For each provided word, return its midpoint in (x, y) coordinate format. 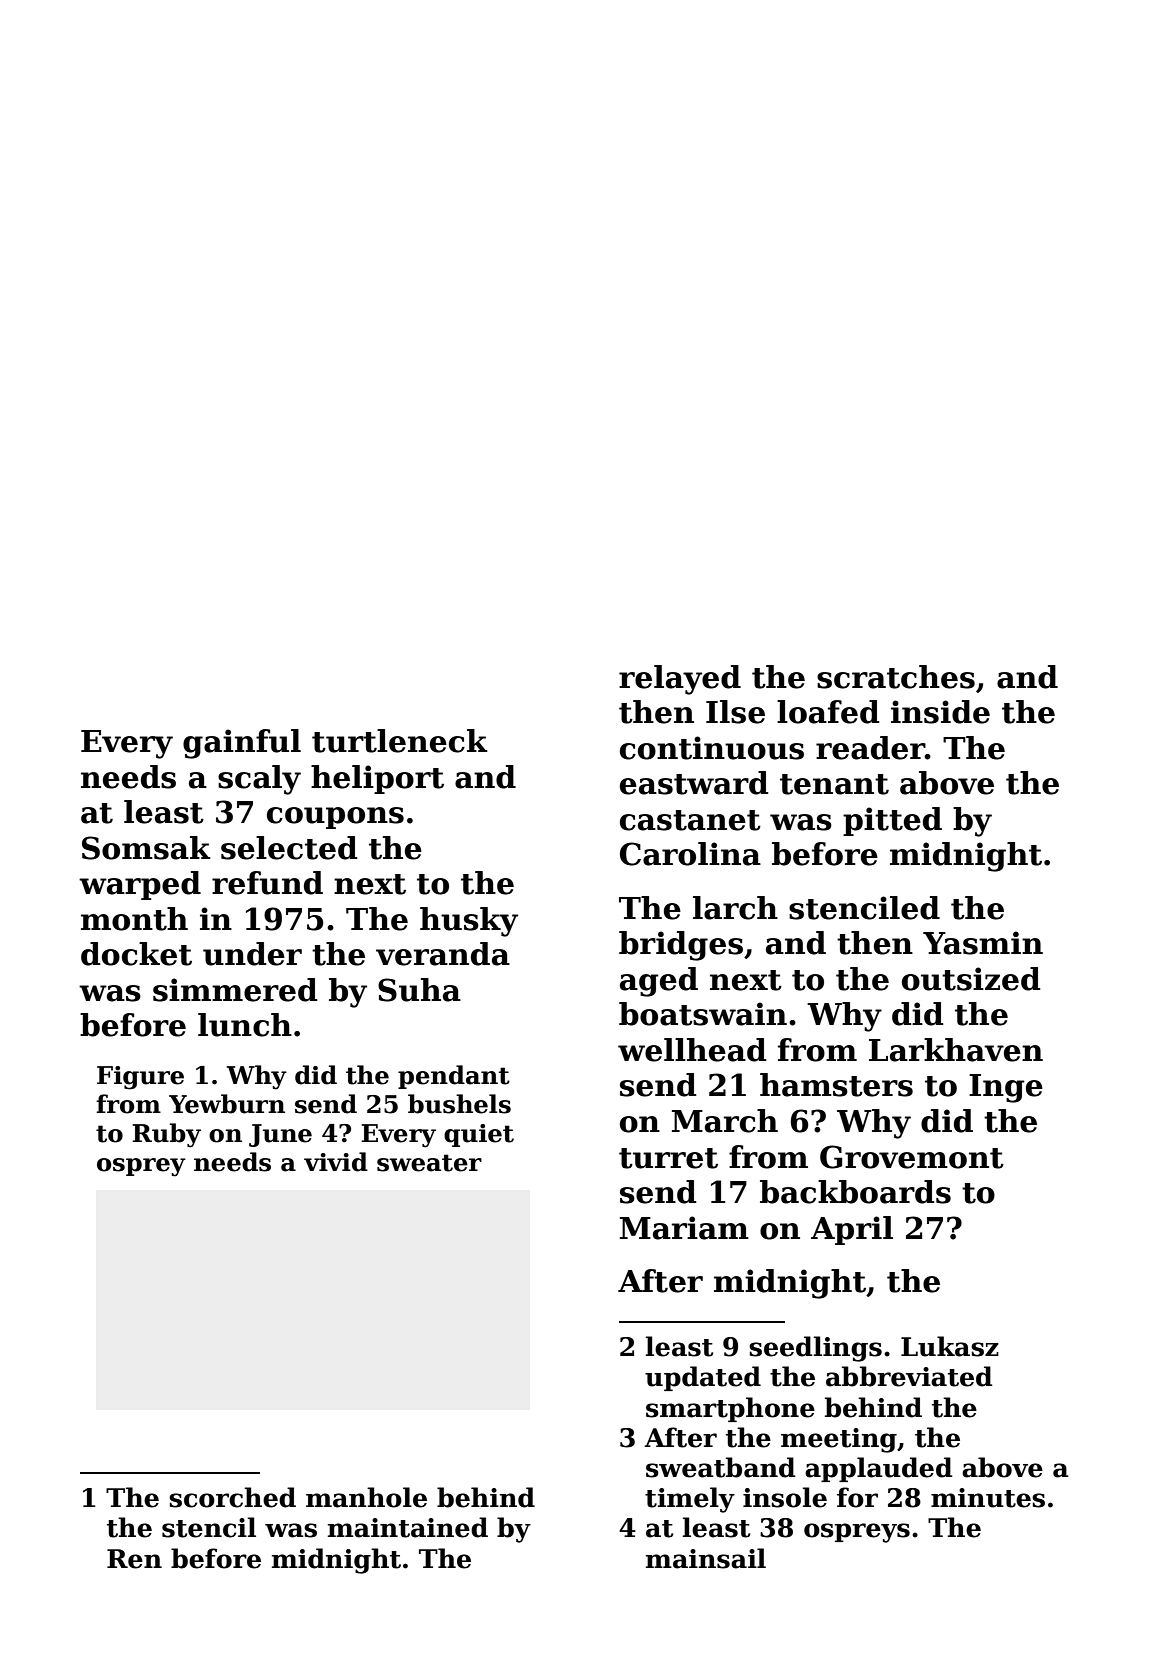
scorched (232, 1497)
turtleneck (400, 741)
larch (735, 908)
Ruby (166, 1135)
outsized (971, 979)
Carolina (690, 854)
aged (659, 982)
